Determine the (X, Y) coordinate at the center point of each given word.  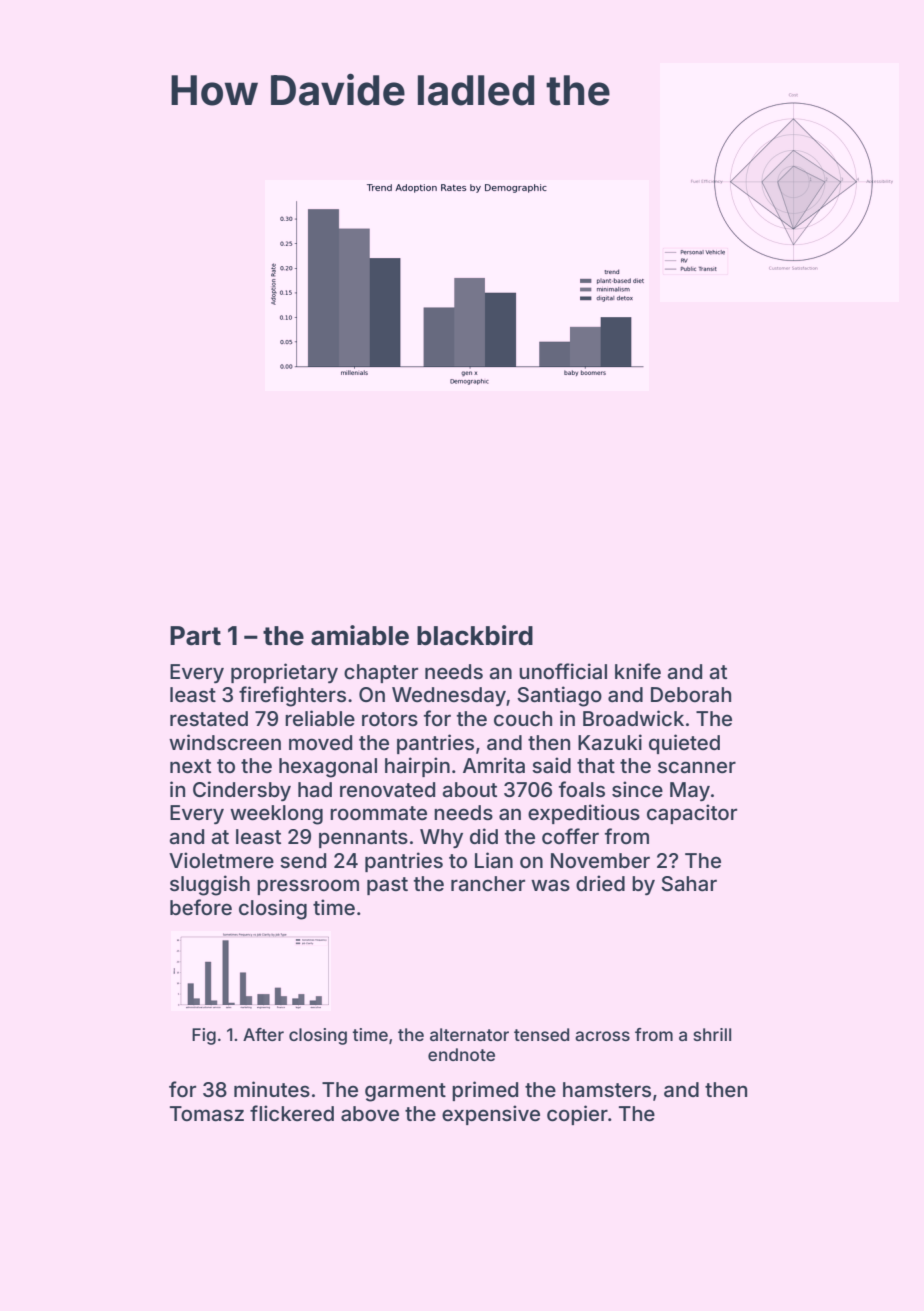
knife (638, 671)
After (263, 1034)
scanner (697, 767)
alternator (469, 1034)
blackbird (475, 635)
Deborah (691, 694)
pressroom (308, 887)
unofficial (563, 671)
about (470, 790)
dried (600, 883)
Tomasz (207, 1114)
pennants (363, 839)
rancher (488, 884)
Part (195, 636)
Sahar (689, 884)
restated (209, 718)
